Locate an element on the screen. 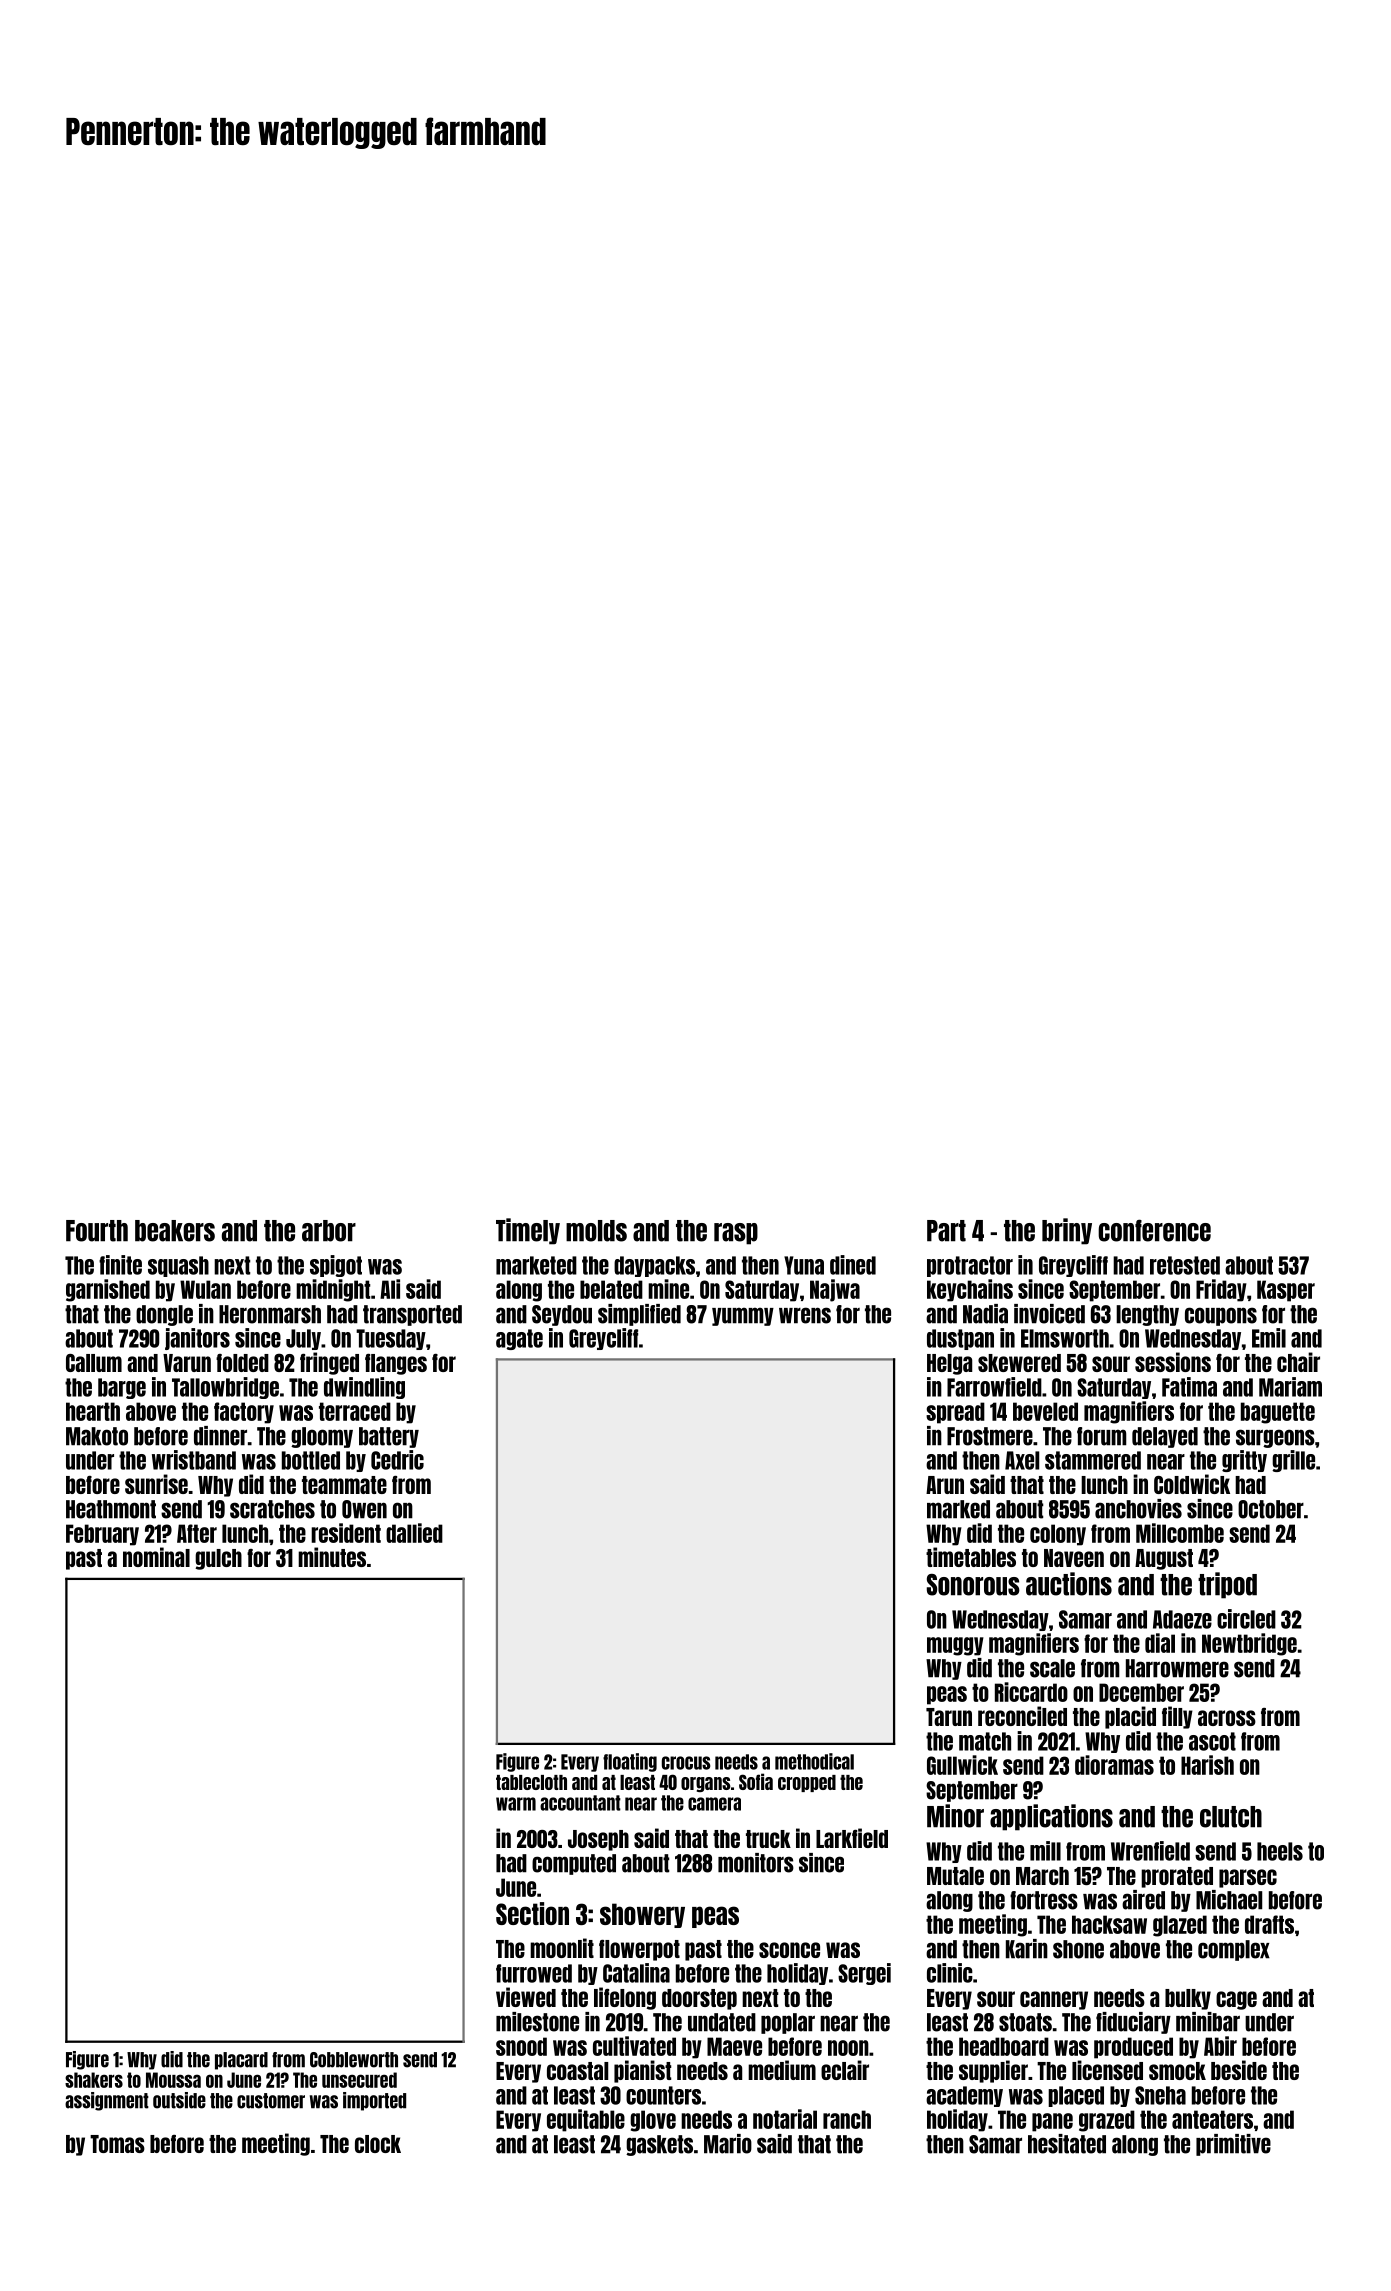 This screenshot has width=1391, height=2291. beakers is located at coordinates (175, 1231).
